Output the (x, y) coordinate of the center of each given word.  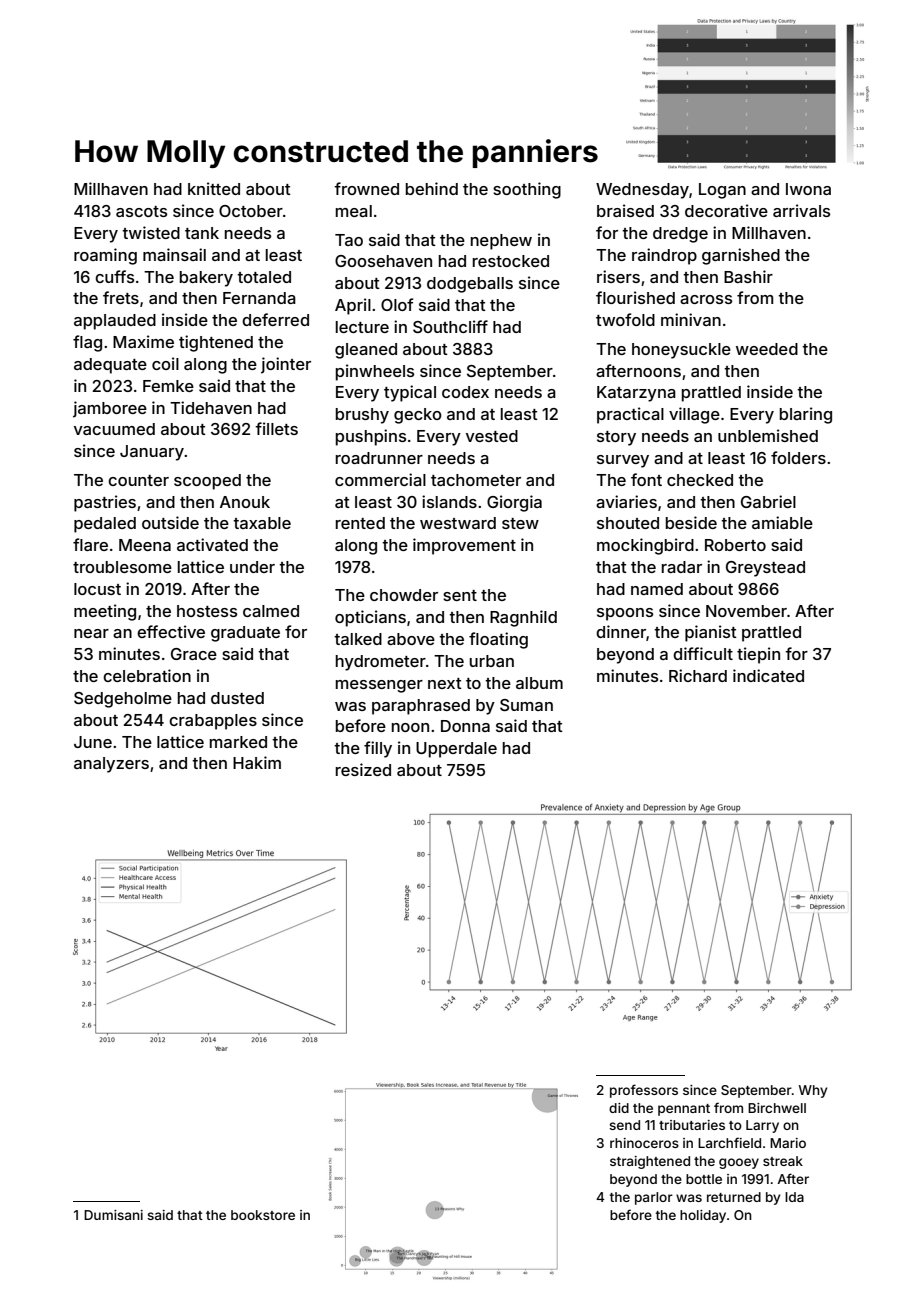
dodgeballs (470, 285)
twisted (151, 232)
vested (492, 436)
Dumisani (113, 1215)
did (619, 1108)
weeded (767, 349)
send (624, 1125)
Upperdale (456, 750)
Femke (168, 386)
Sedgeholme (123, 700)
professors (644, 1091)
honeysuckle (681, 351)
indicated (768, 675)
